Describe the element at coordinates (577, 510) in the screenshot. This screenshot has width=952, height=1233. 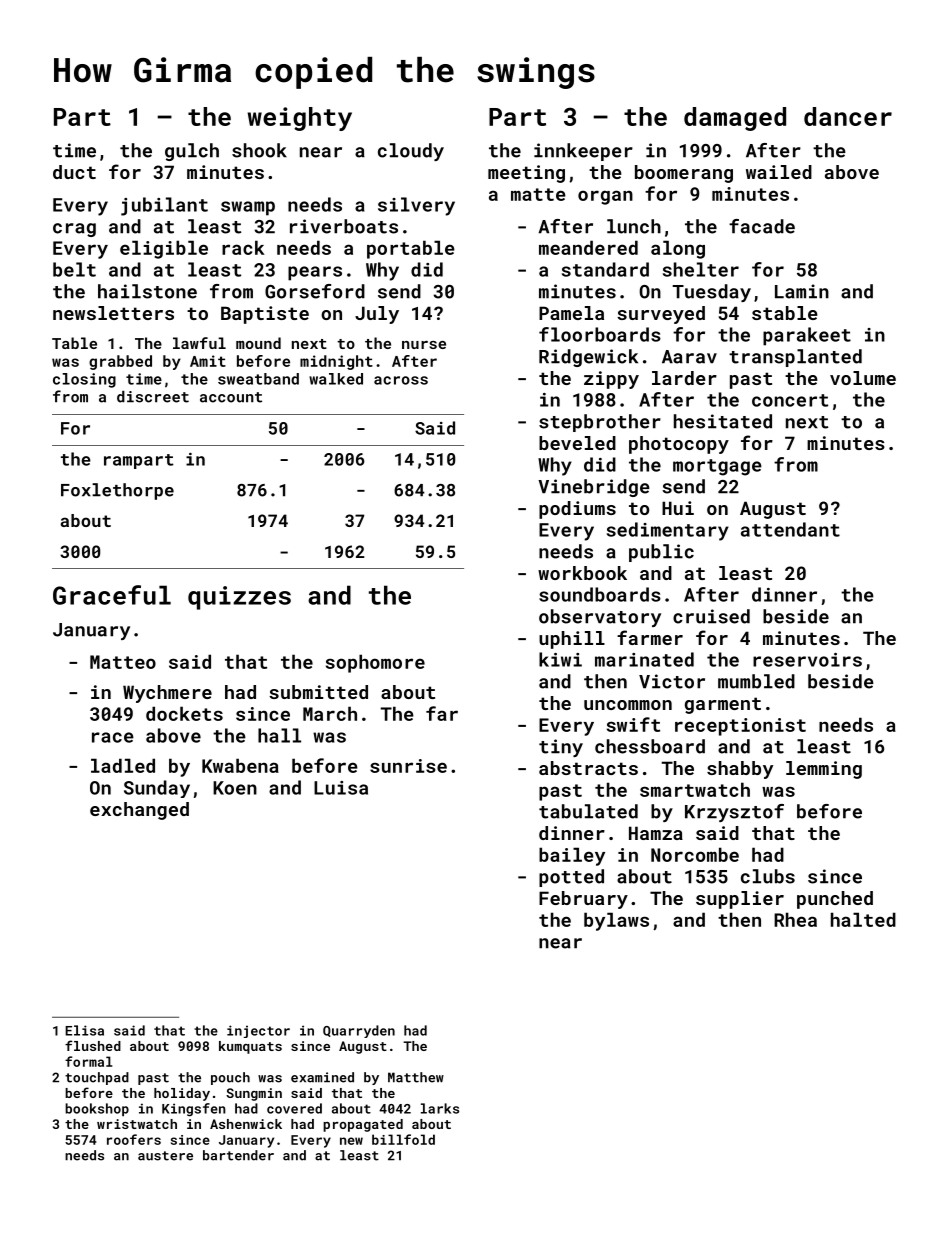
I see `podiums` at that location.
